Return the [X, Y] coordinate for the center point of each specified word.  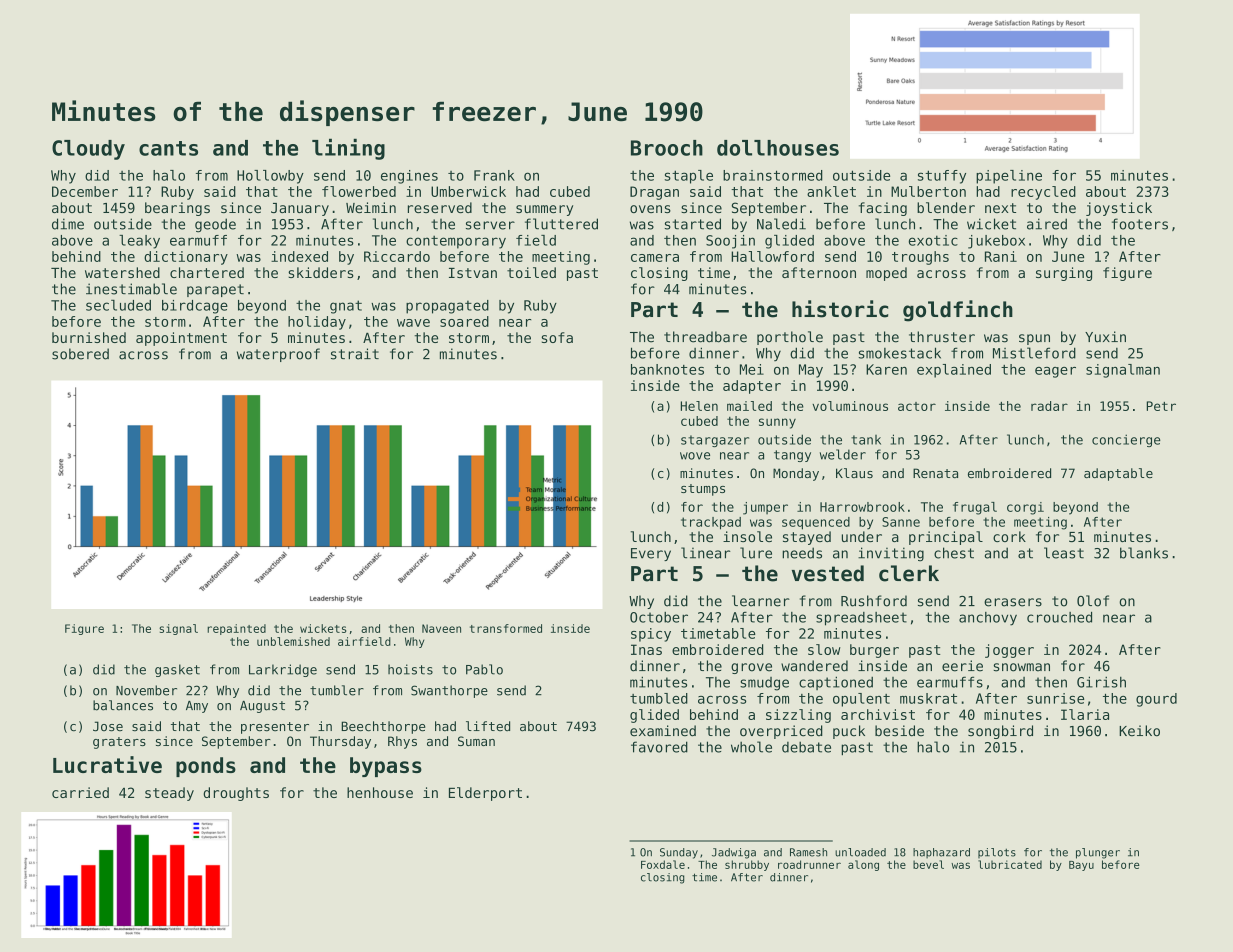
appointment [181, 339]
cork [1009, 536]
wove [695, 456]
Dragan [654, 193]
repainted [236, 629]
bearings [177, 209]
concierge [1126, 440]
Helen [699, 406]
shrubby [747, 865]
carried [80, 792]
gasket [177, 670]
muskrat [928, 698]
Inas [646, 649]
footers [1140, 224]
